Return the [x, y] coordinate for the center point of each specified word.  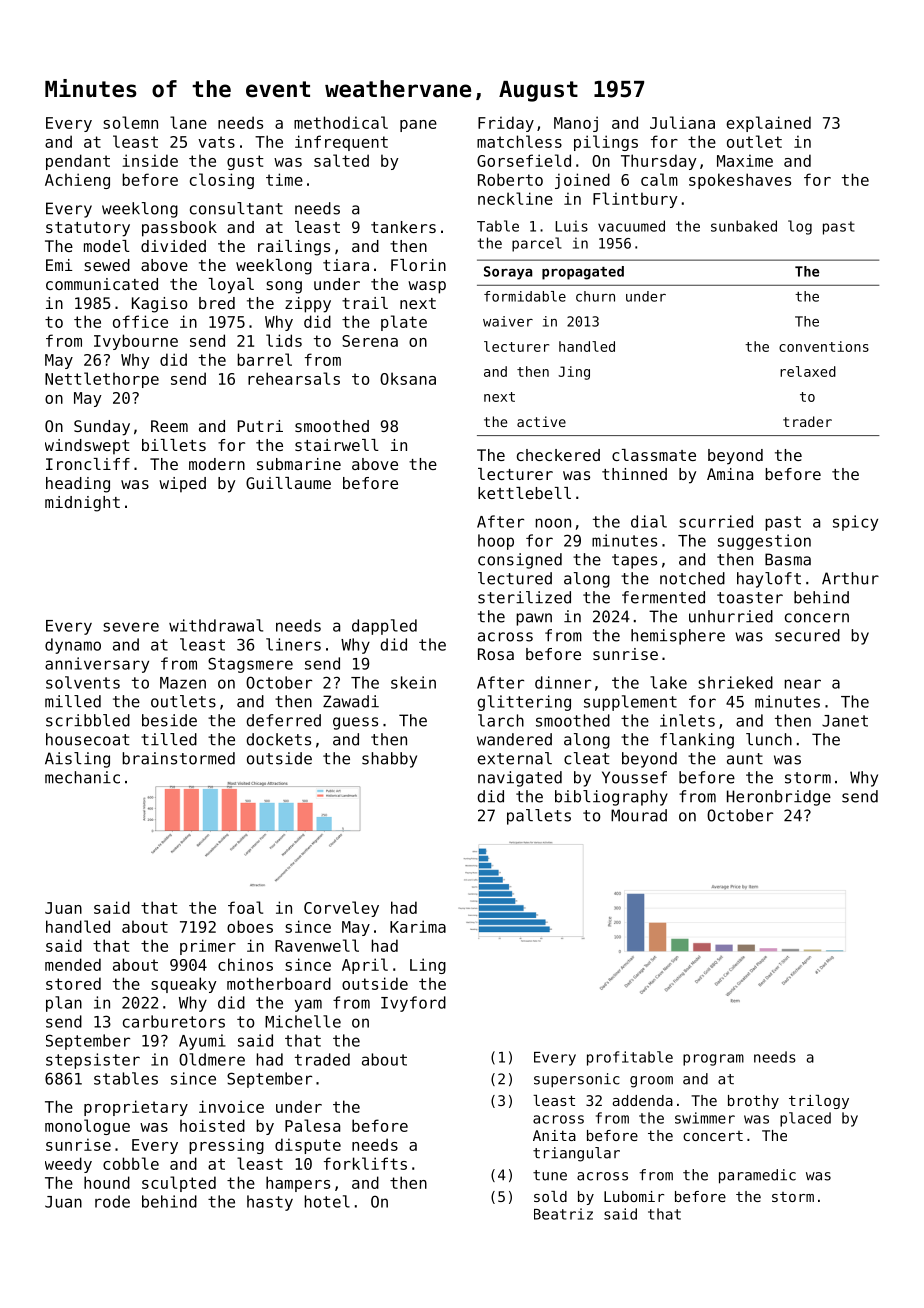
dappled [384, 627]
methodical [341, 122]
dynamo [73, 646]
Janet [845, 721]
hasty [270, 1203]
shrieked [735, 682]
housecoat [87, 739]
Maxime [745, 160]
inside [150, 160]
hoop [496, 542]
